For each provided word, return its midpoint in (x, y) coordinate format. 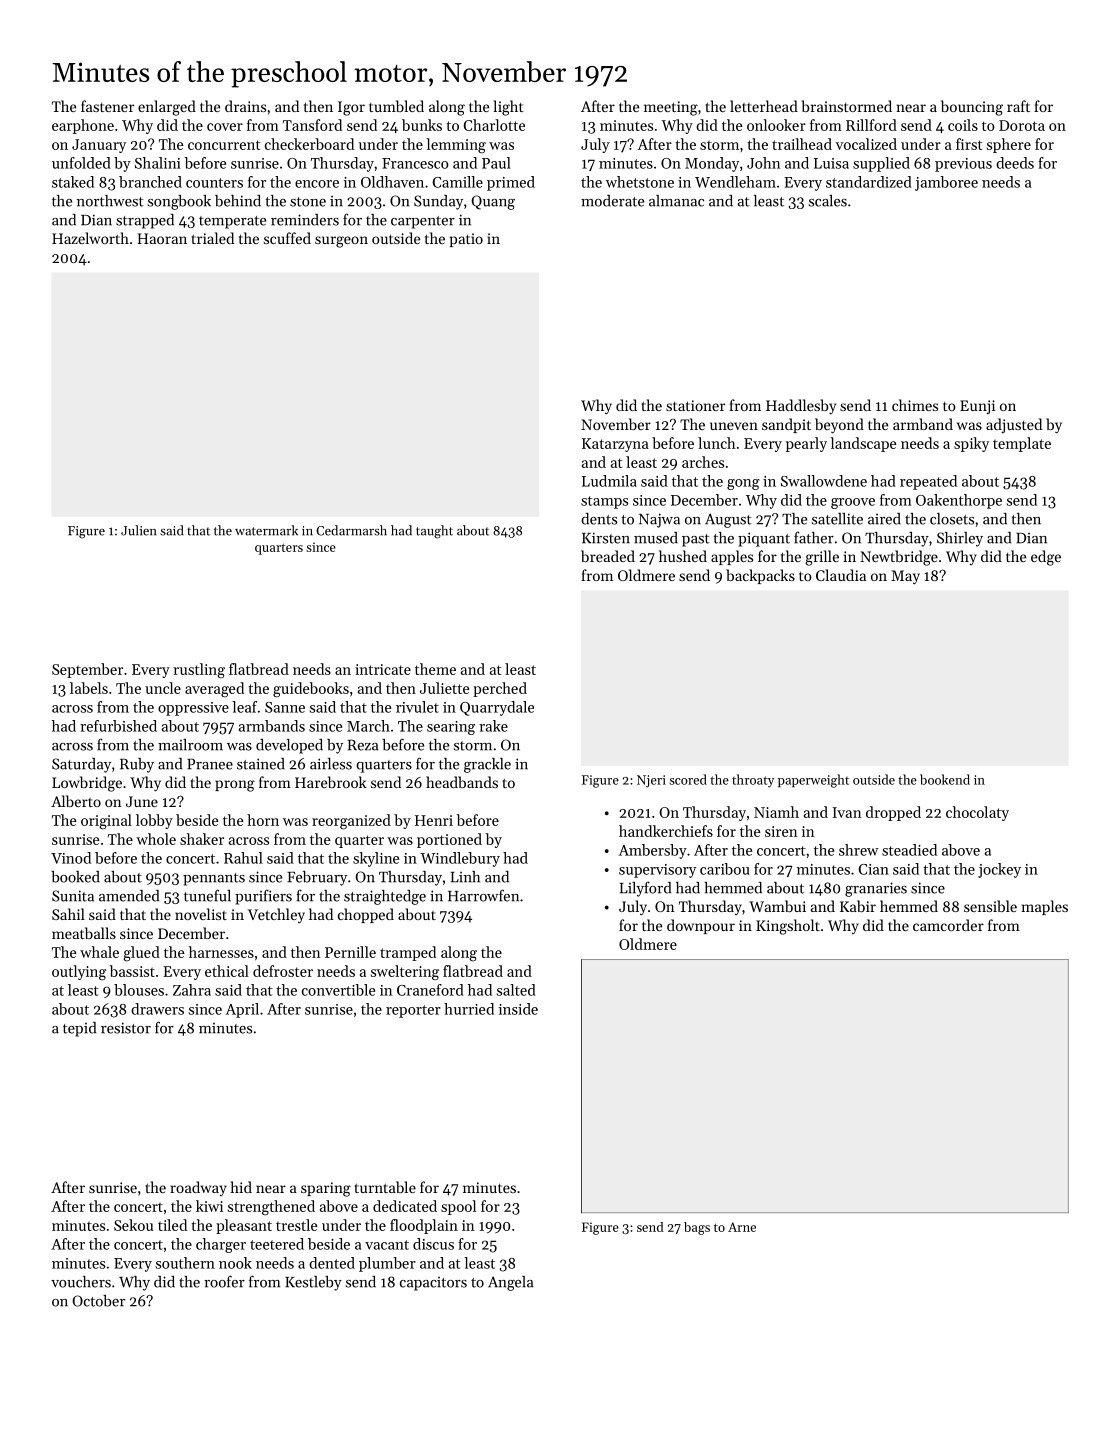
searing (451, 728)
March (368, 726)
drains (245, 106)
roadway (198, 1188)
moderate (612, 201)
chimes (915, 405)
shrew (858, 850)
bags (697, 1228)
